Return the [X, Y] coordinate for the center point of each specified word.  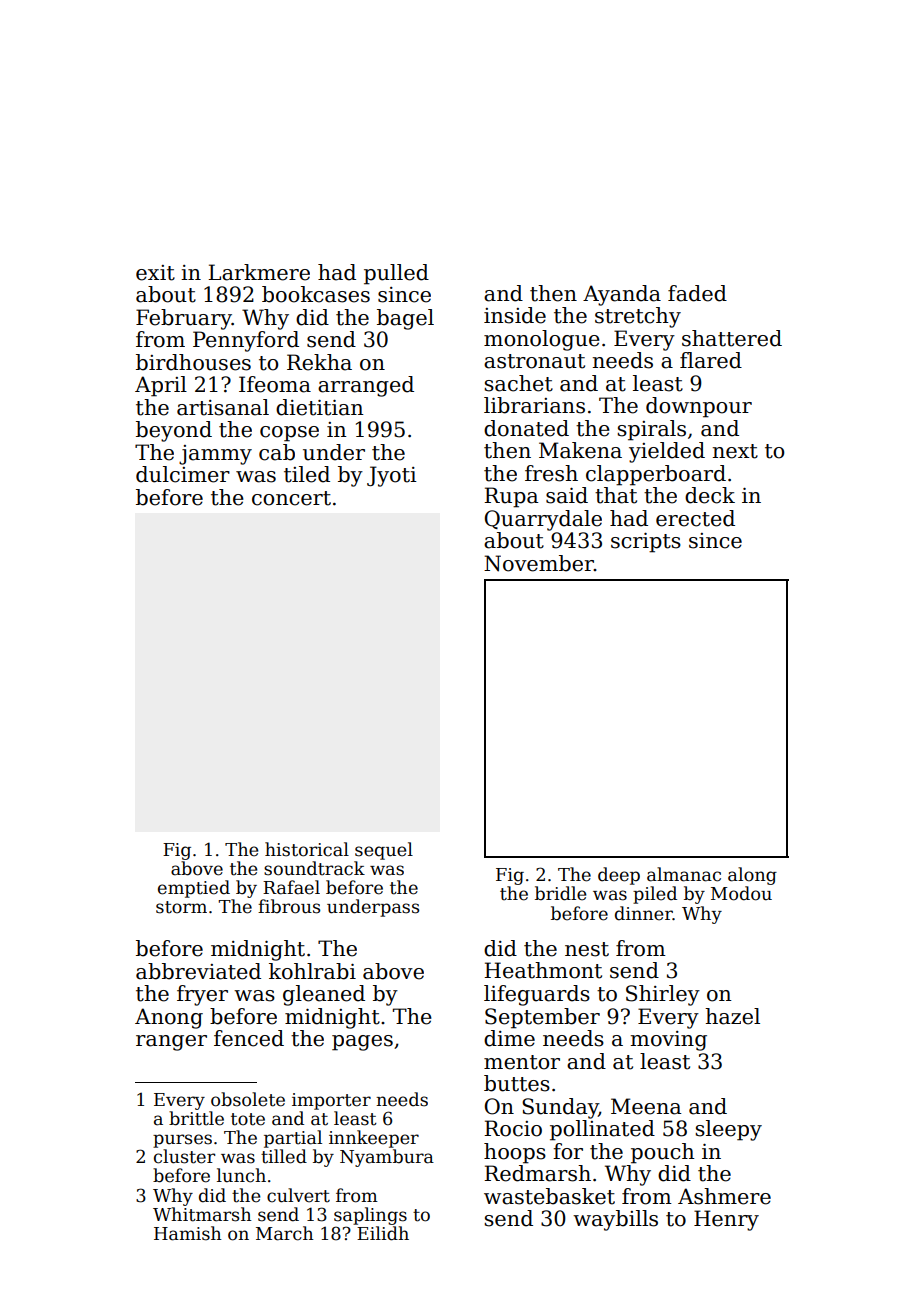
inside [515, 315]
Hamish [188, 1233]
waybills [615, 1220]
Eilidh [383, 1233]
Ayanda [622, 295]
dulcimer [183, 474]
